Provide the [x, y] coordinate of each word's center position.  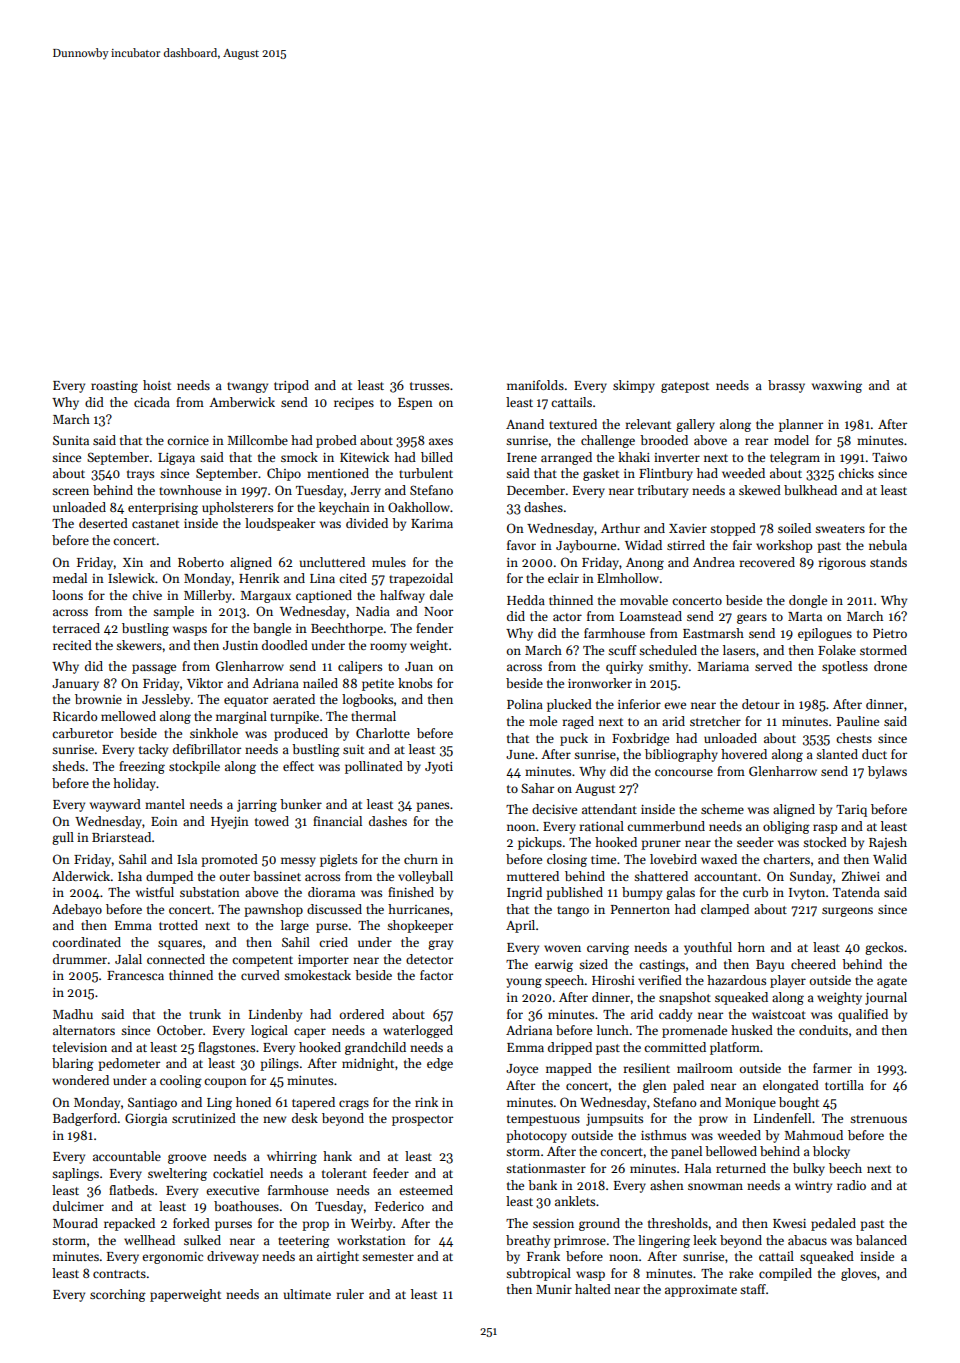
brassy [786, 386]
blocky [831, 1152]
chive [147, 595]
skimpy [634, 386]
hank [337, 1156]
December [536, 490]
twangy [247, 387]
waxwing [837, 387]
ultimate [307, 1294]
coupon [225, 1083]
